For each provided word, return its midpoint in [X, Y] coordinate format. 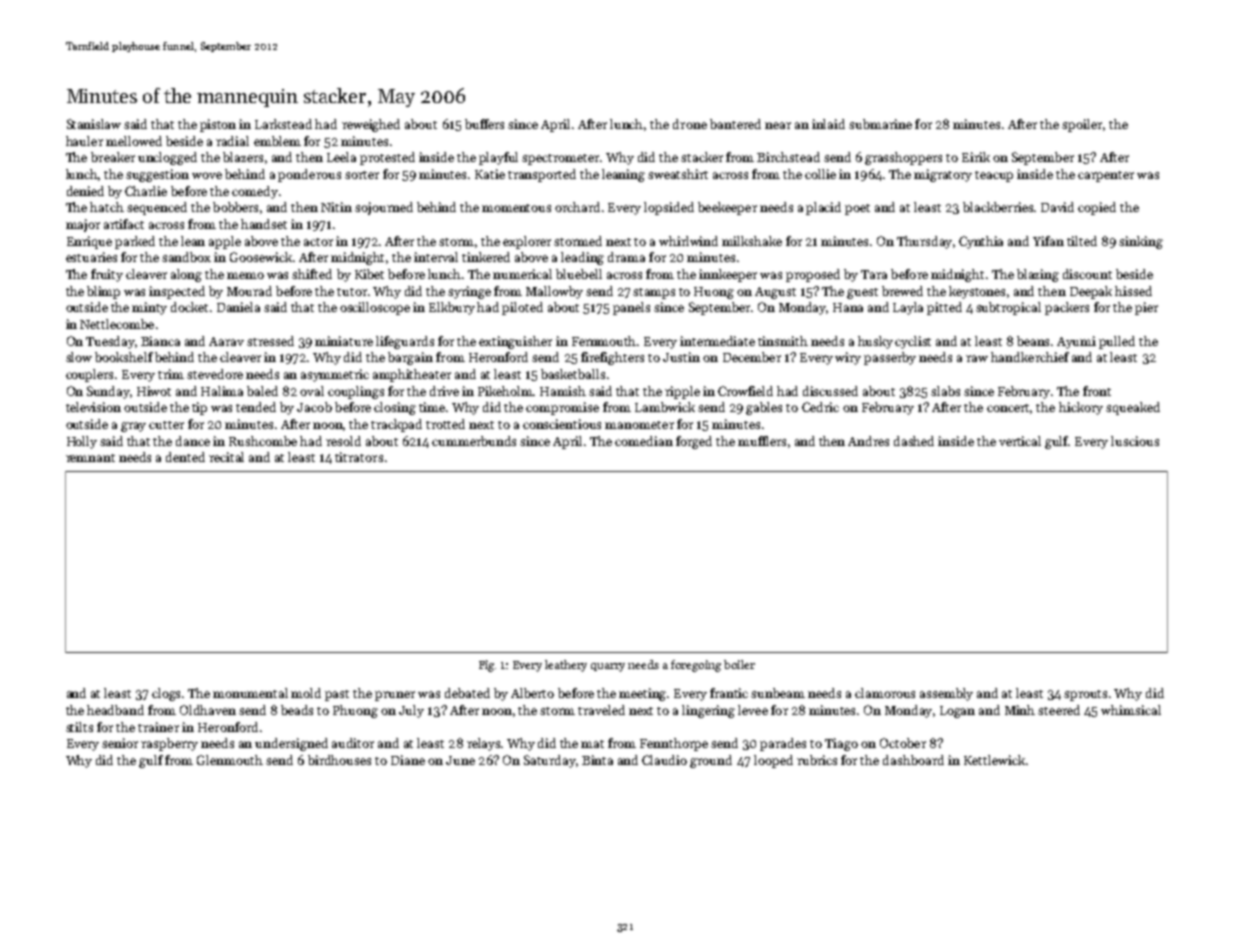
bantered [735, 124]
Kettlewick [994, 760]
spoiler [1082, 125]
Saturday [550, 761]
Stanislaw [94, 124]
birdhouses [339, 760]
